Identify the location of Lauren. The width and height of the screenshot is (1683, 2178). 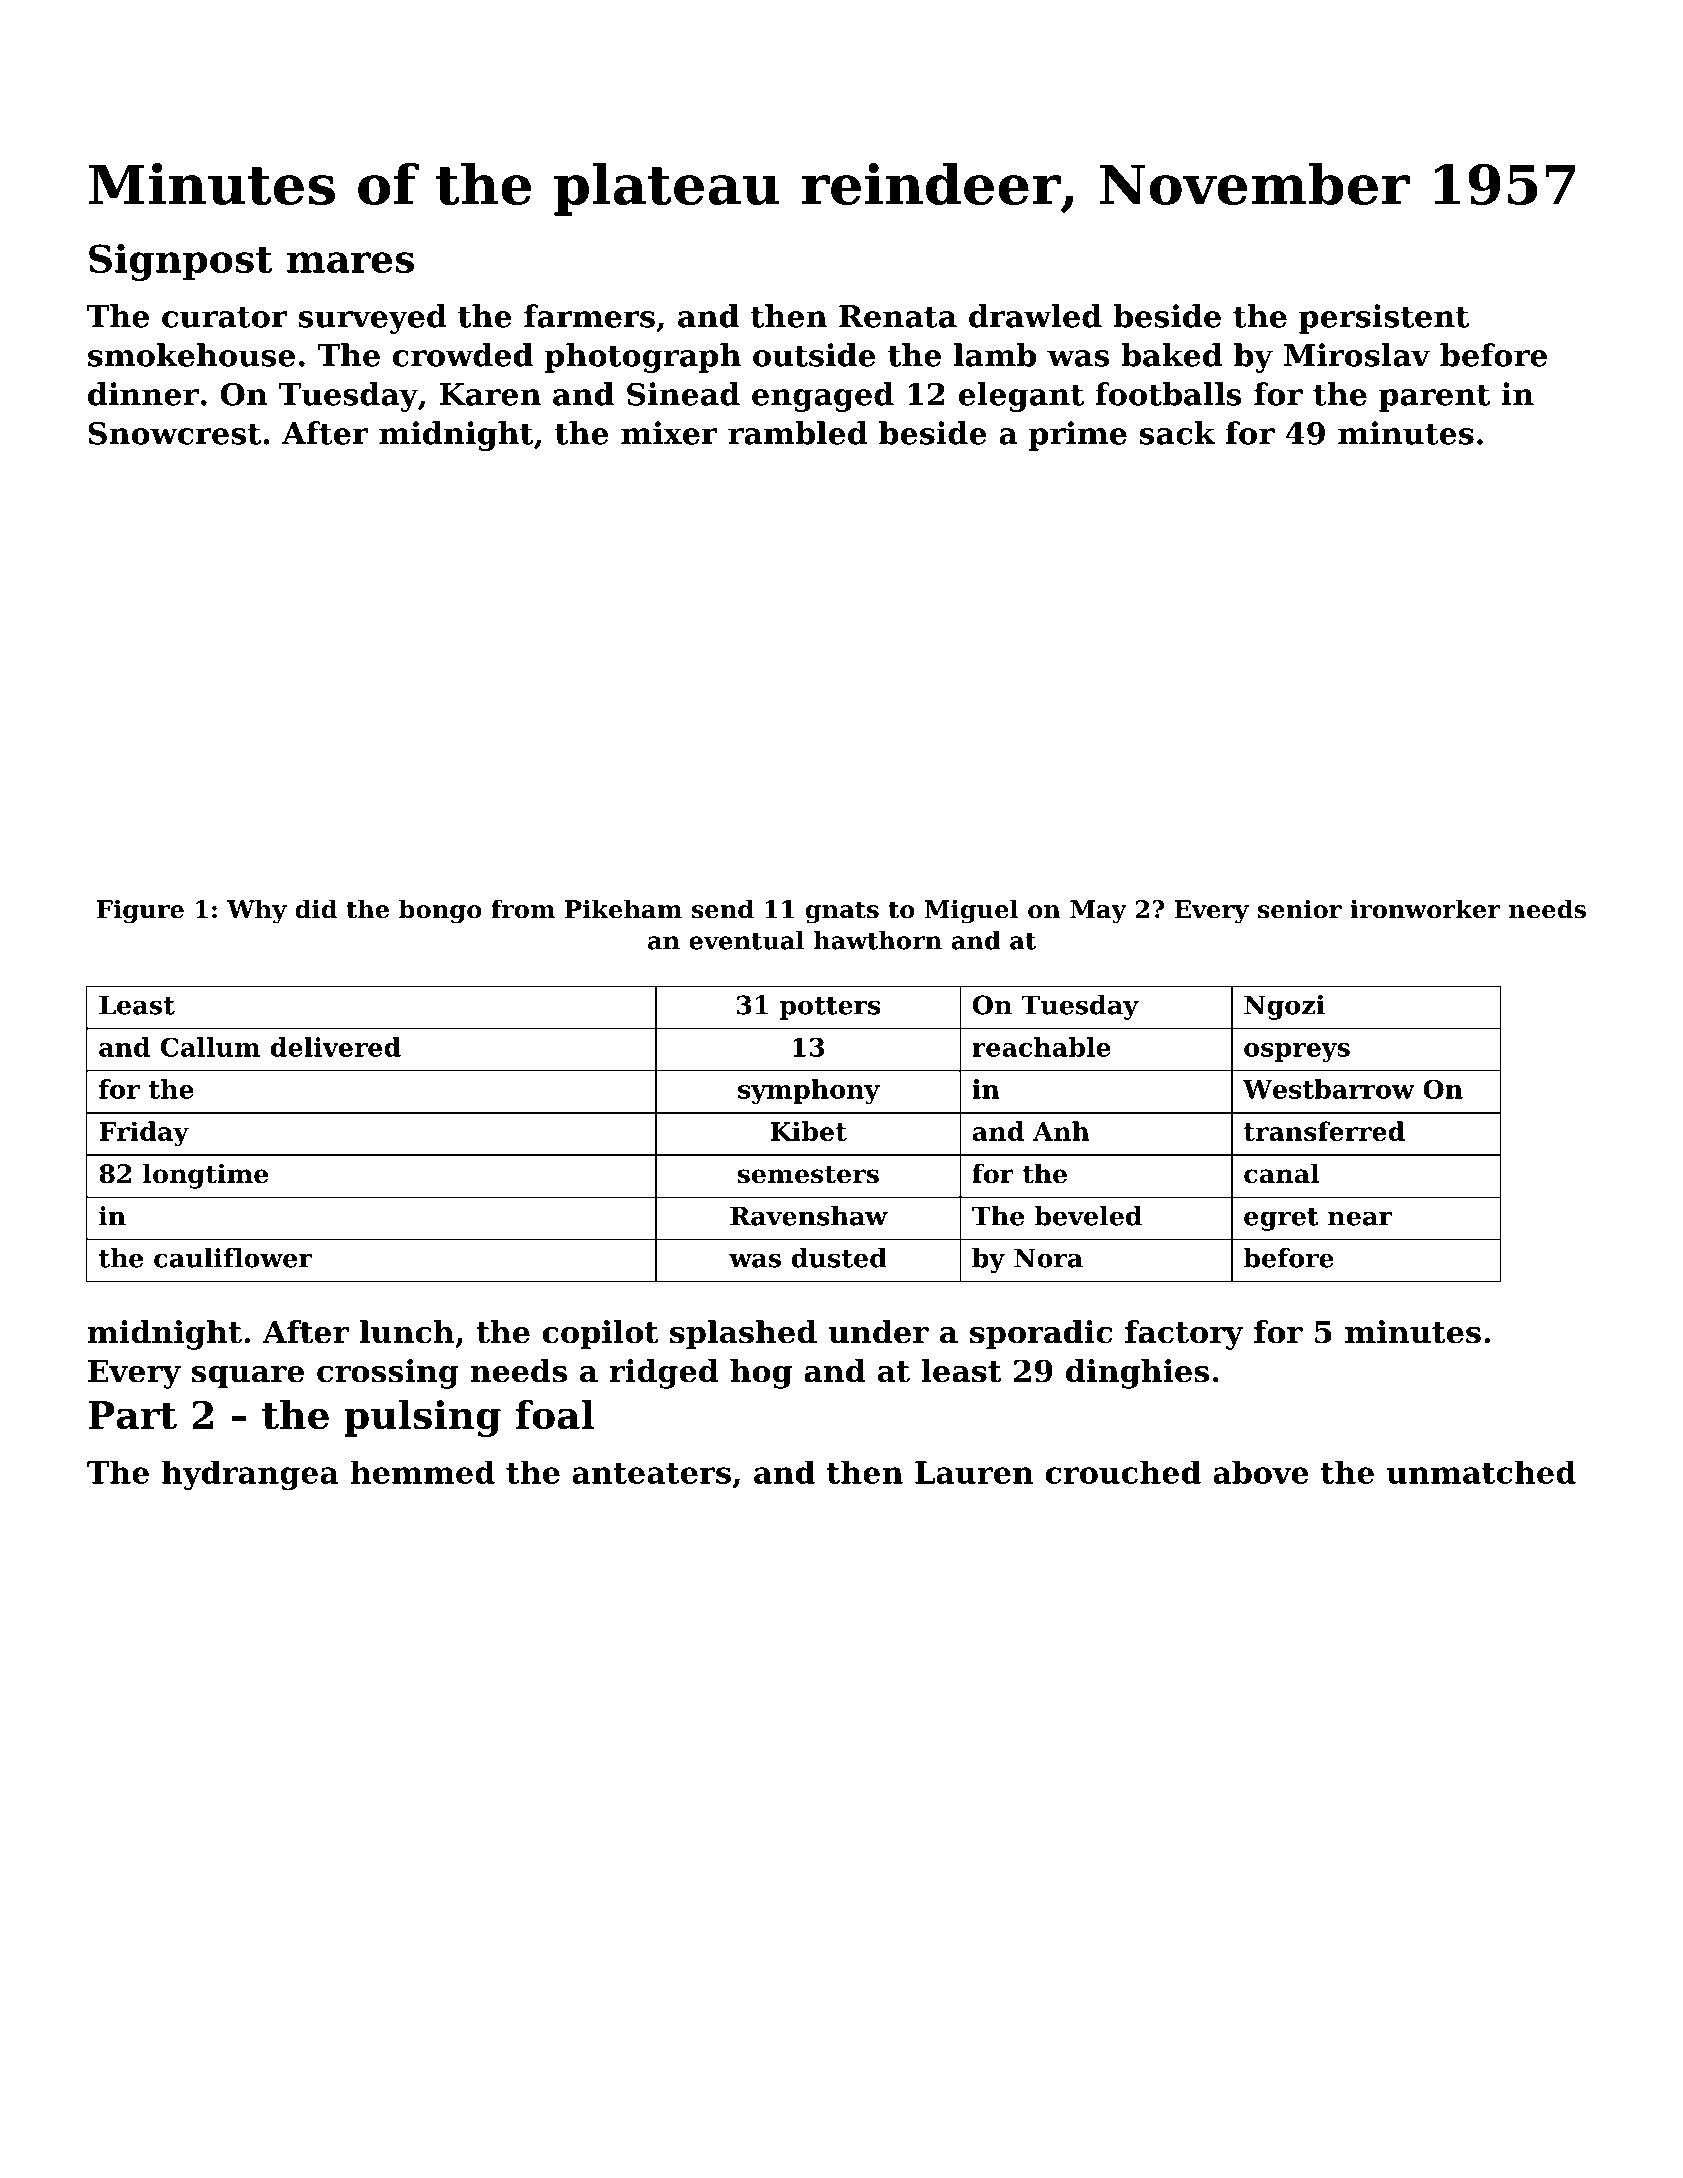
(974, 1472).
